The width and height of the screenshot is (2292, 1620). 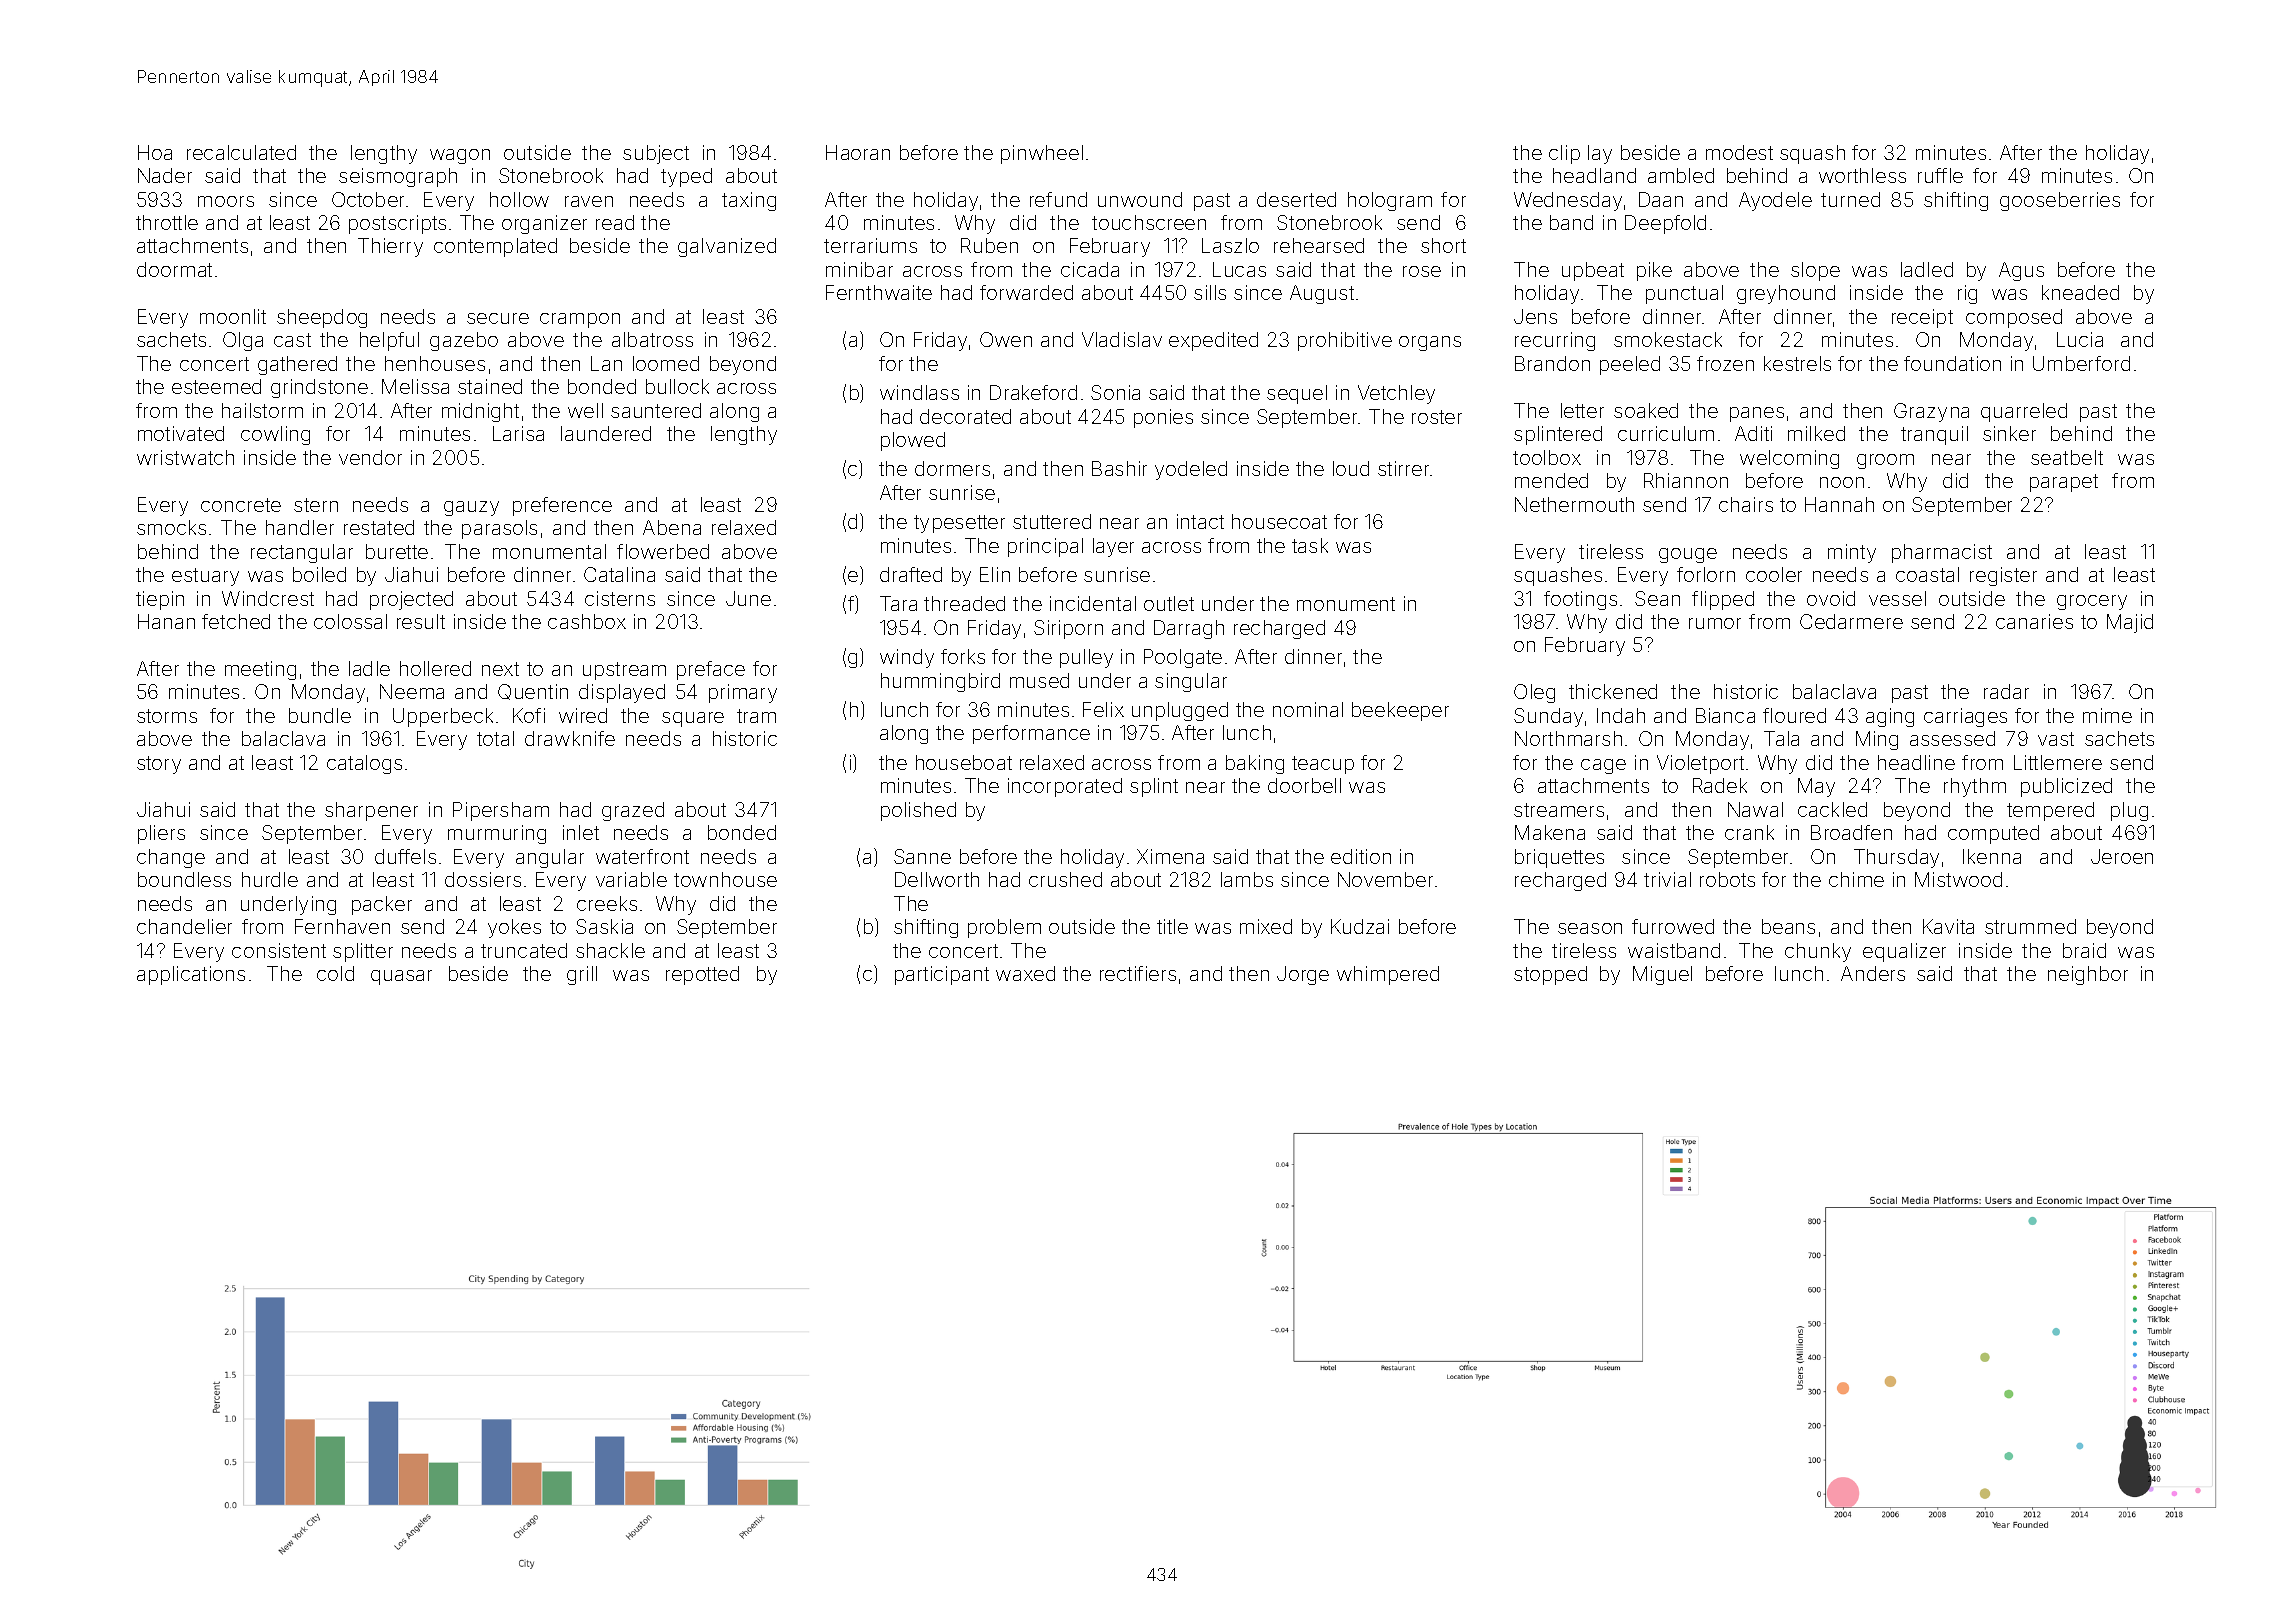 I want to click on recalculated, so click(x=241, y=152).
